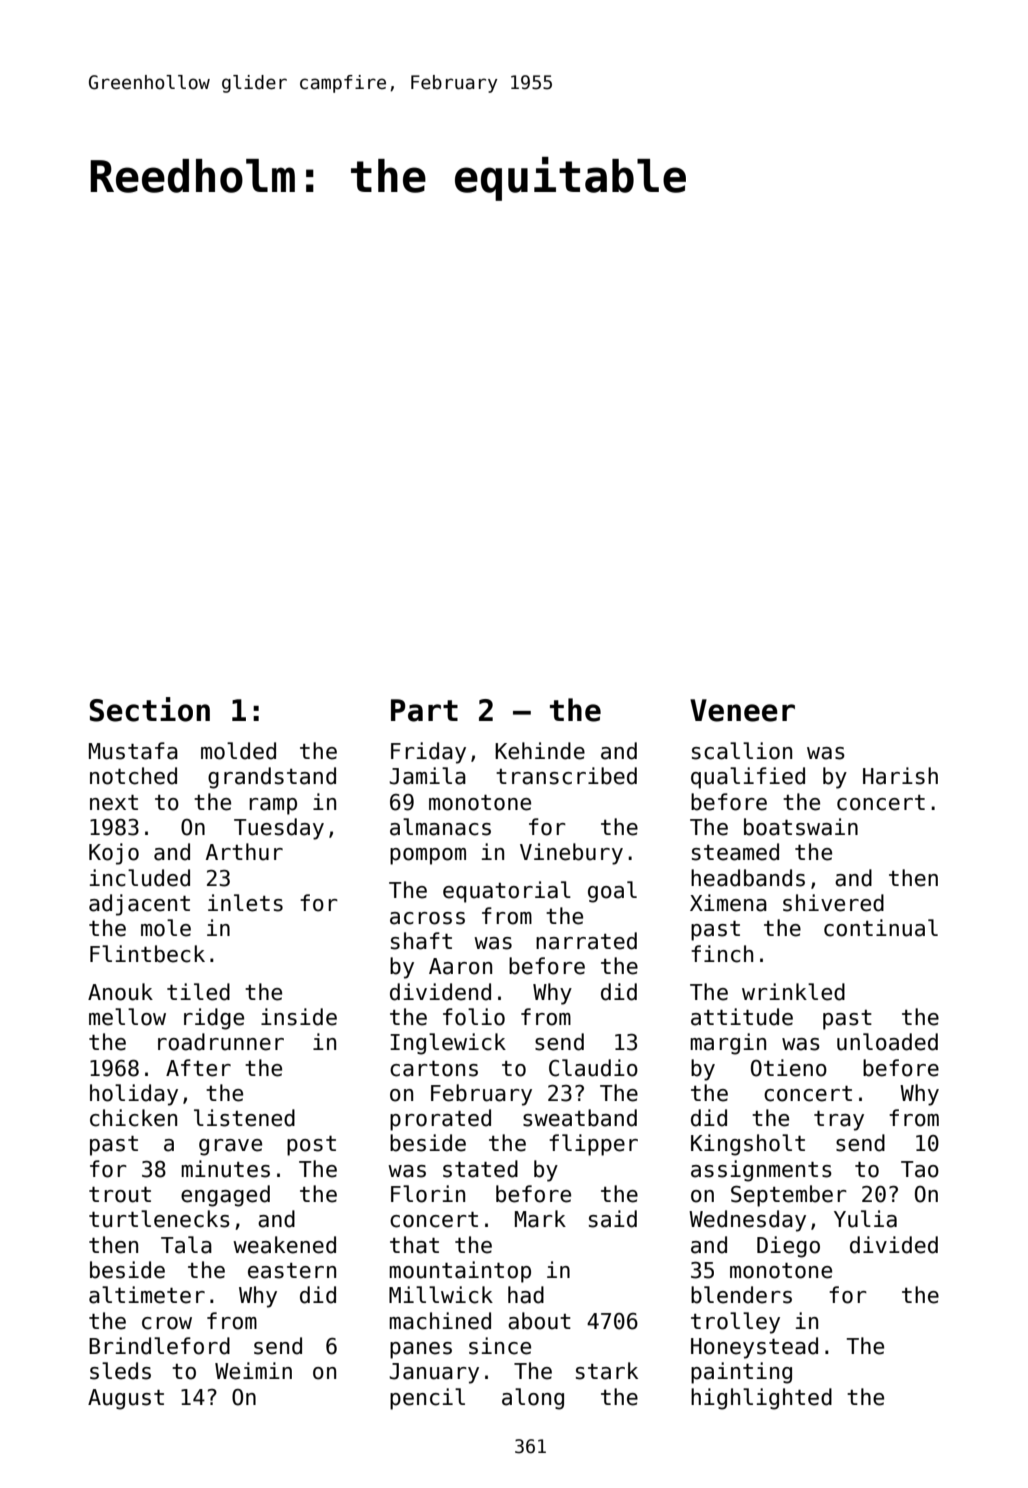 The width and height of the image is (1028, 1488). Describe the element at coordinates (533, 1399) in the image. I see `along` at that location.
